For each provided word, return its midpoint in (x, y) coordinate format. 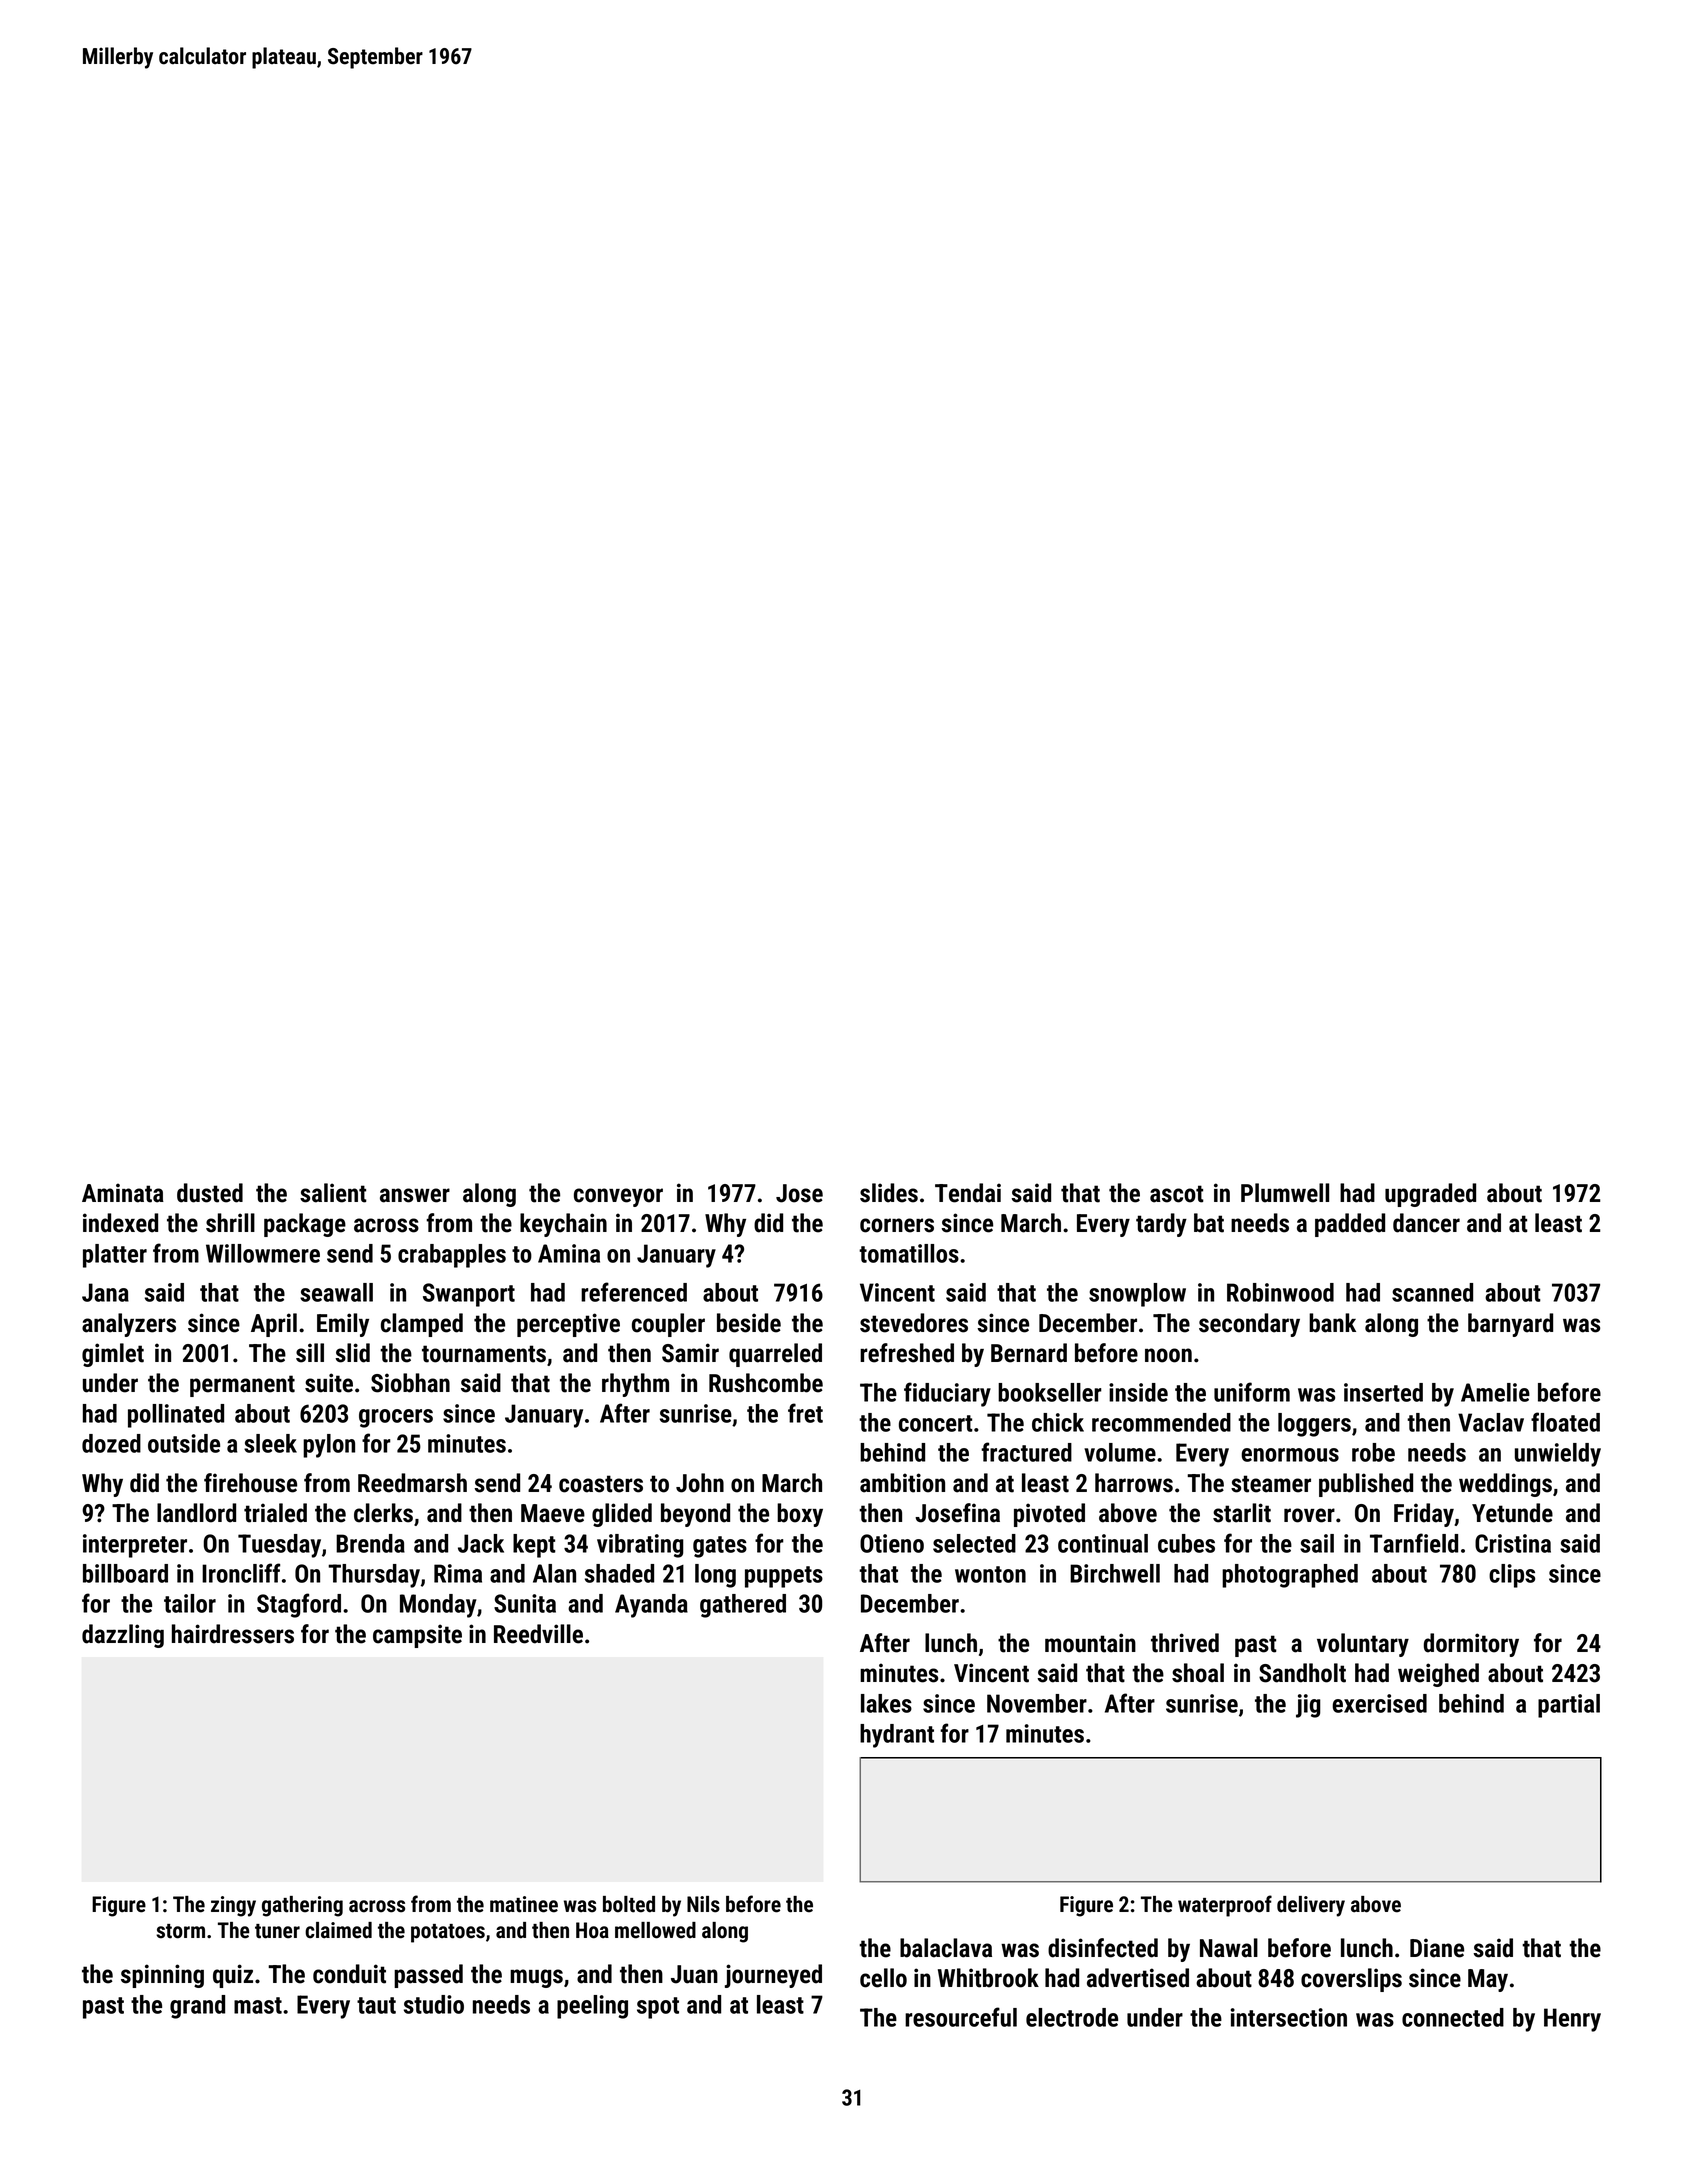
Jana (105, 1292)
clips (1512, 1576)
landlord (196, 1513)
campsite (417, 1636)
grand (197, 2007)
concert (936, 1423)
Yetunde (1512, 1513)
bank (1332, 1323)
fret (805, 1413)
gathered (743, 1606)
